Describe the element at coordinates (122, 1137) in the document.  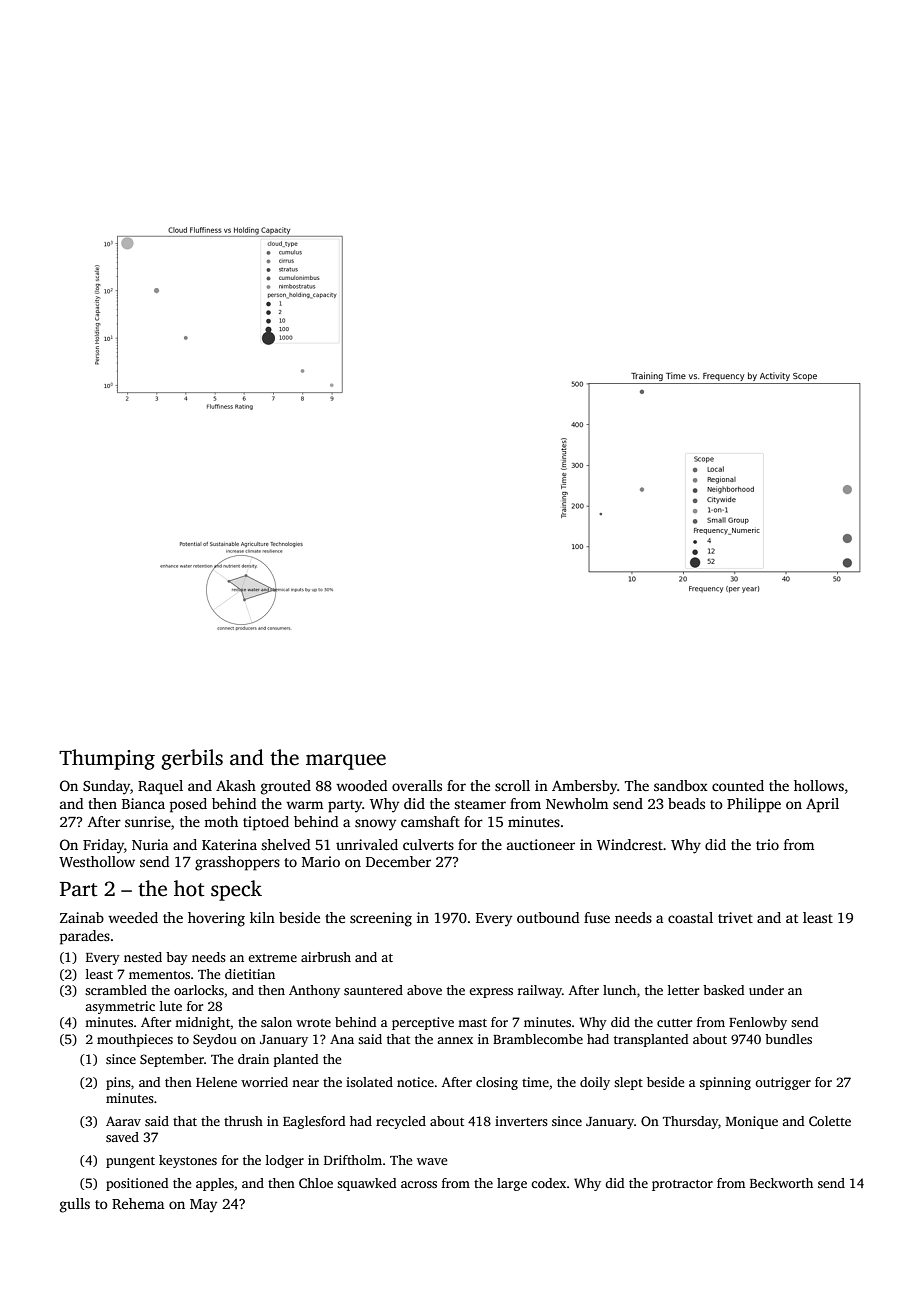
I see `saved` at that location.
